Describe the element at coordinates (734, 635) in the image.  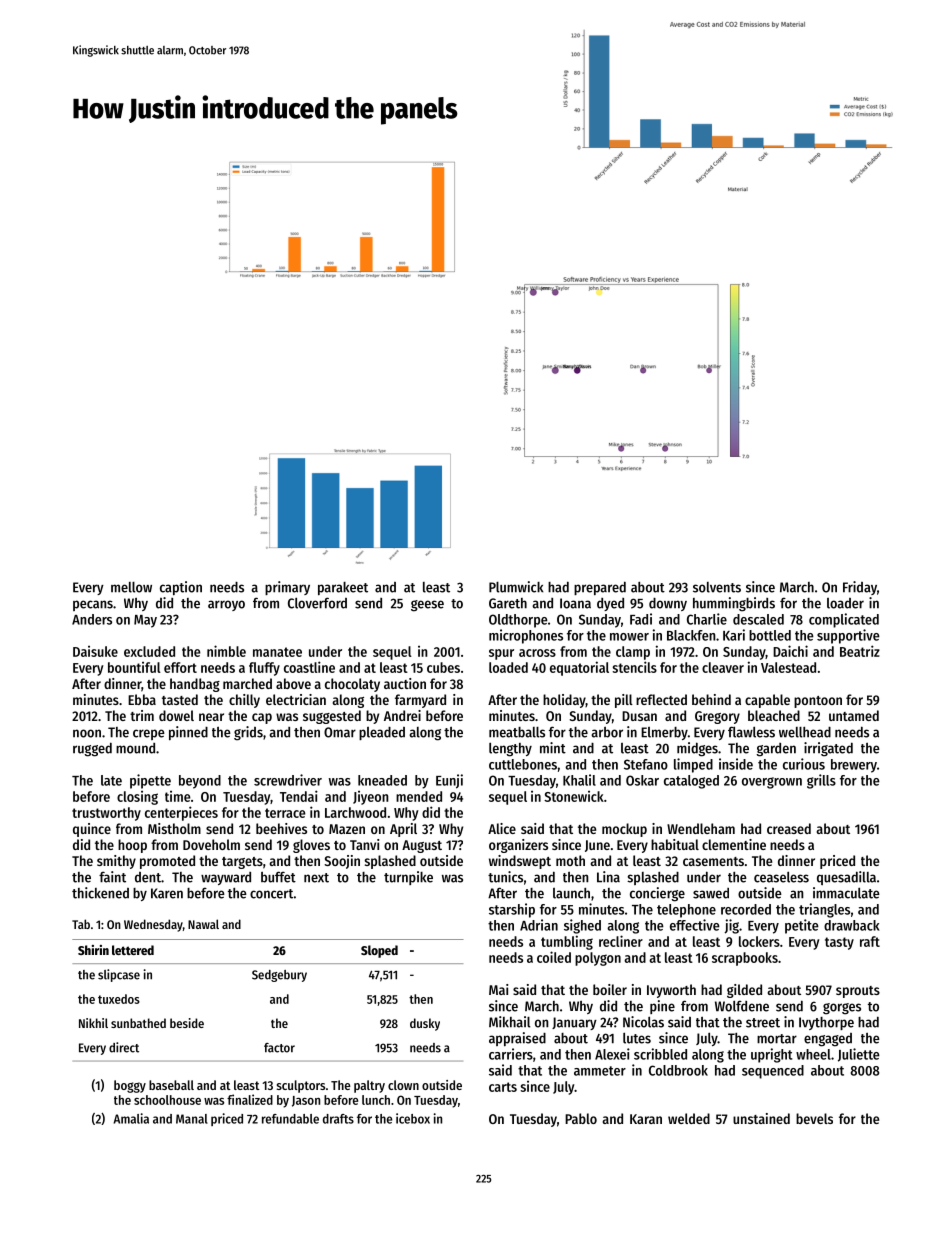
I see `Kari` at that location.
